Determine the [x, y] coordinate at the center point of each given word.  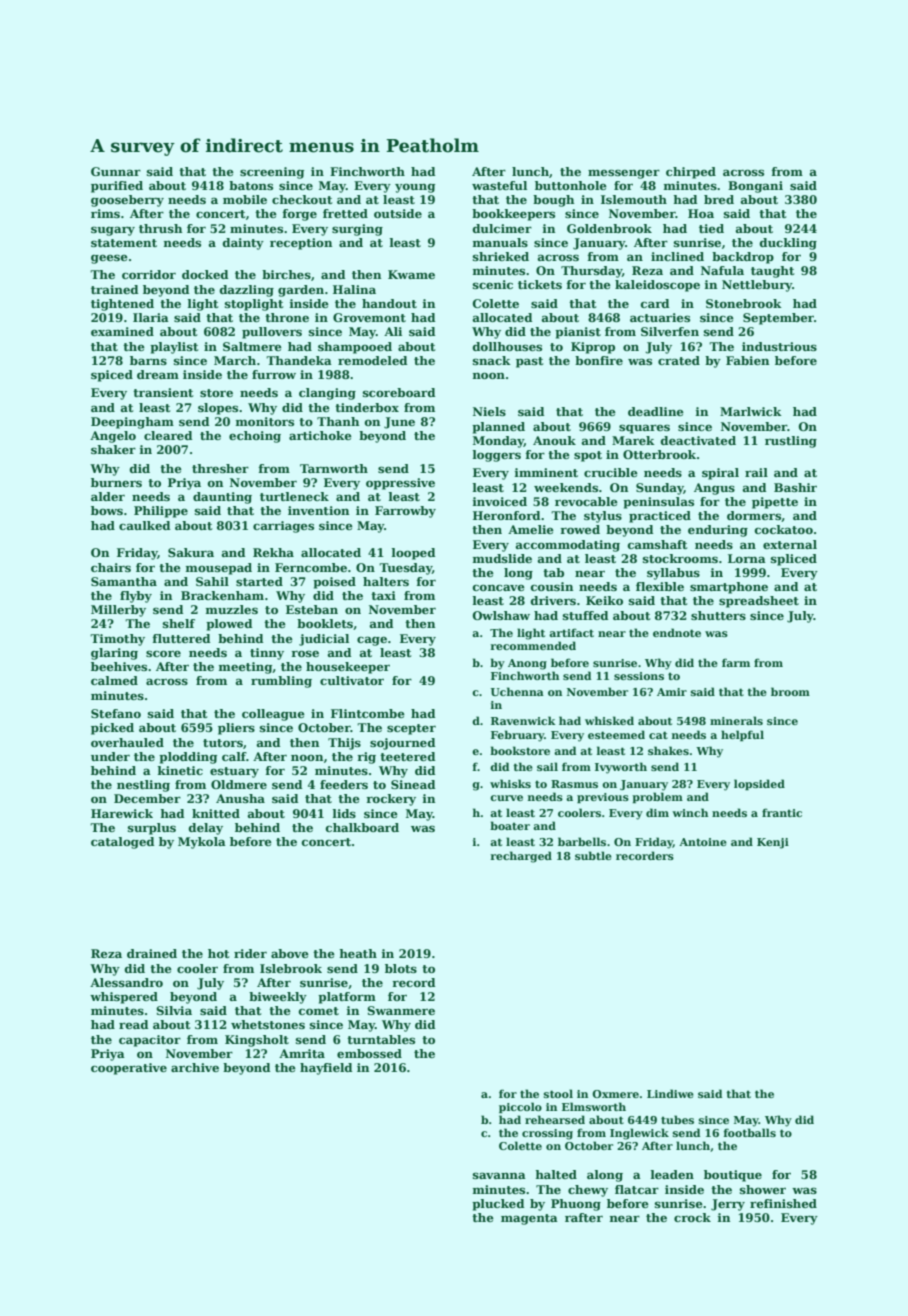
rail [756, 472]
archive [195, 1067]
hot [218, 953]
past [529, 362]
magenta [529, 1219]
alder [108, 496]
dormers [754, 515]
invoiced [500, 501]
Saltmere [252, 346]
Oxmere [615, 1094]
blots [401, 968]
